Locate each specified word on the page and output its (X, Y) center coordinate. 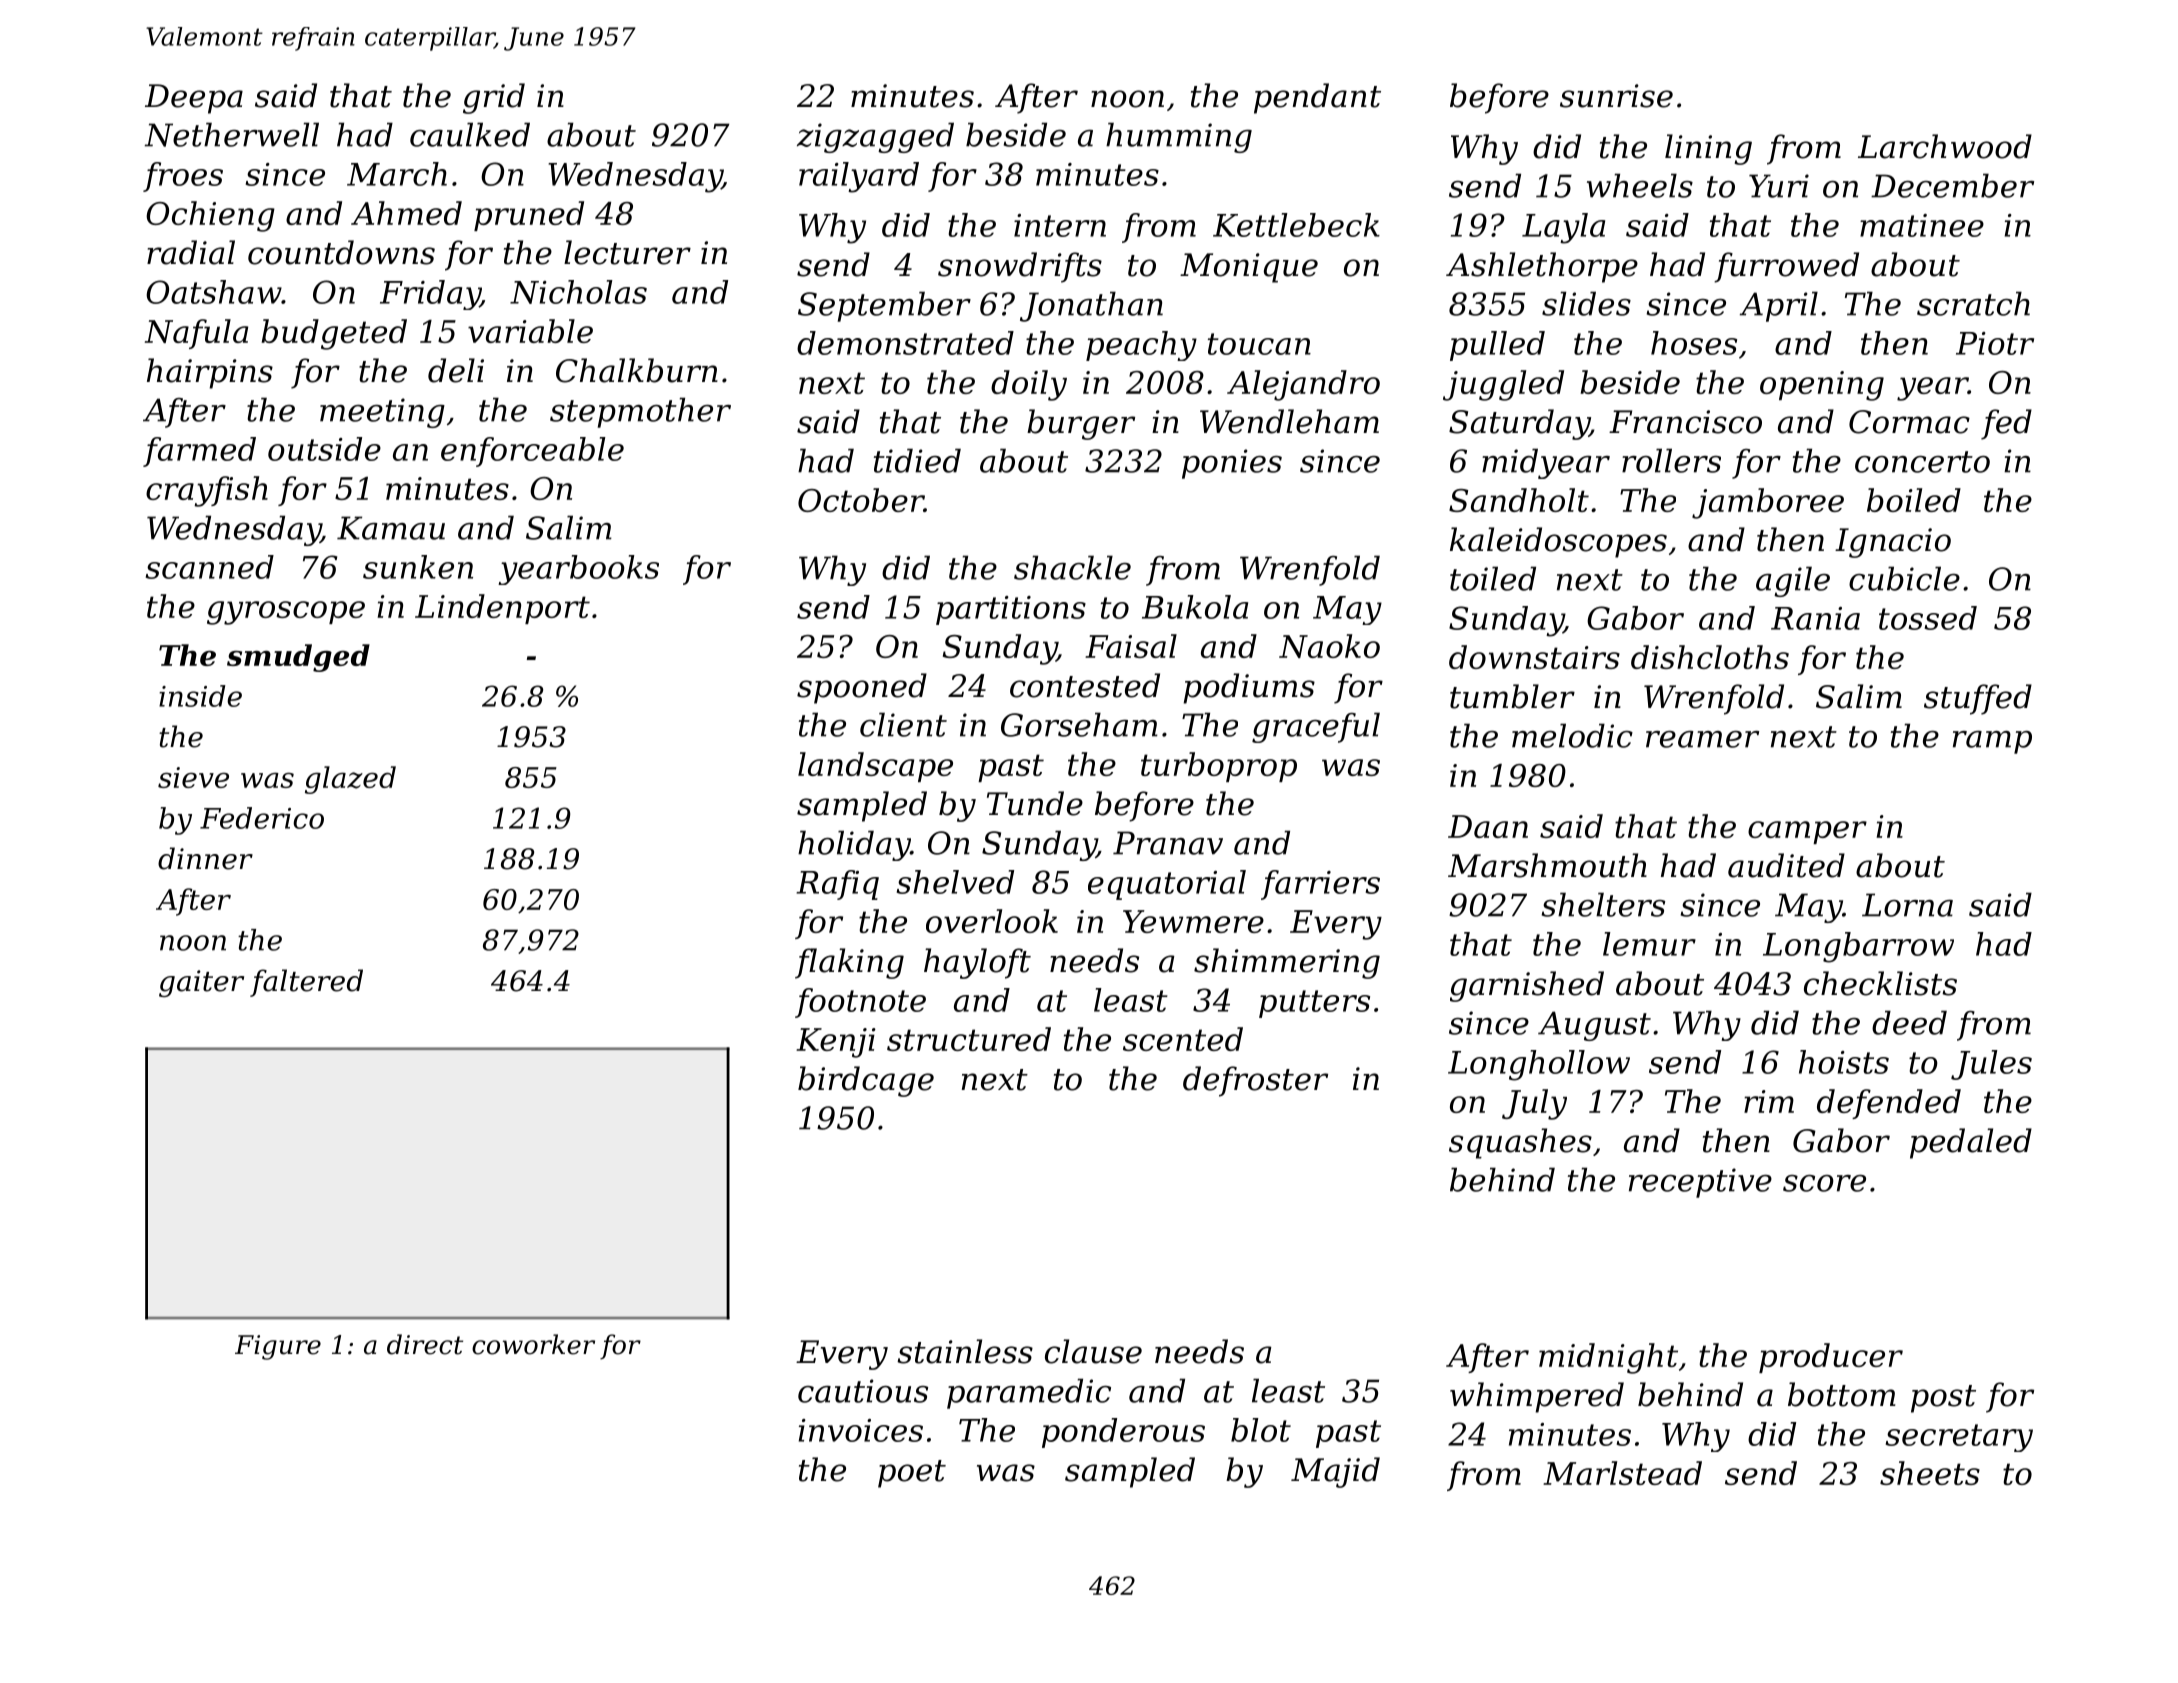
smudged (298, 658)
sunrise (1616, 96)
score (1824, 1183)
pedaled (1971, 1143)
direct (425, 1344)
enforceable (532, 452)
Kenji (836, 1043)
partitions (1011, 610)
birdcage (866, 1081)
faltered (306, 983)
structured (969, 1039)
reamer (1702, 739)
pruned (529, 216)
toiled (1493, 578)
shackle (1072, 567)
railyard (859, 177)
